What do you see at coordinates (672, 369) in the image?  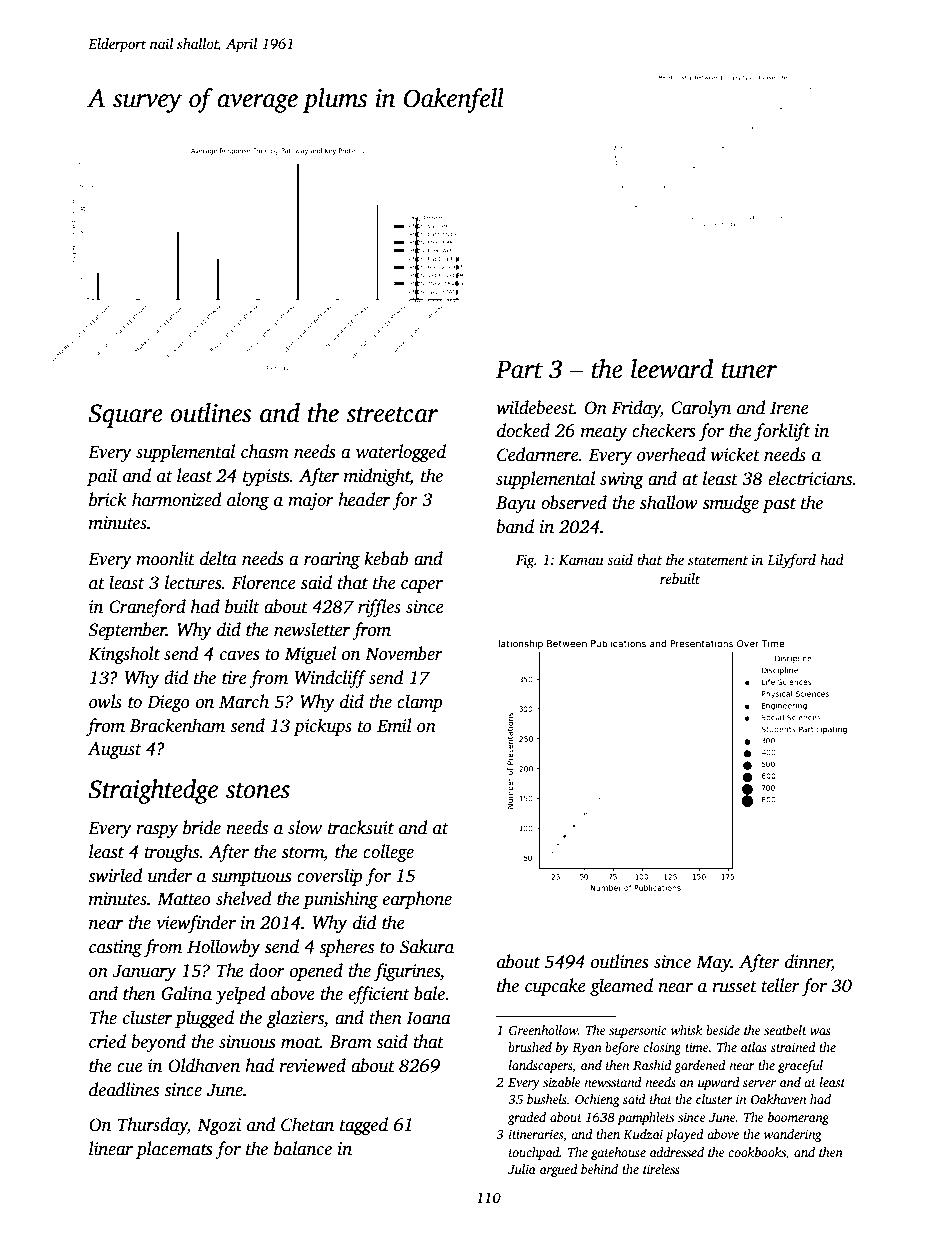 I see `leeward` at bounding box center [672, 369].
